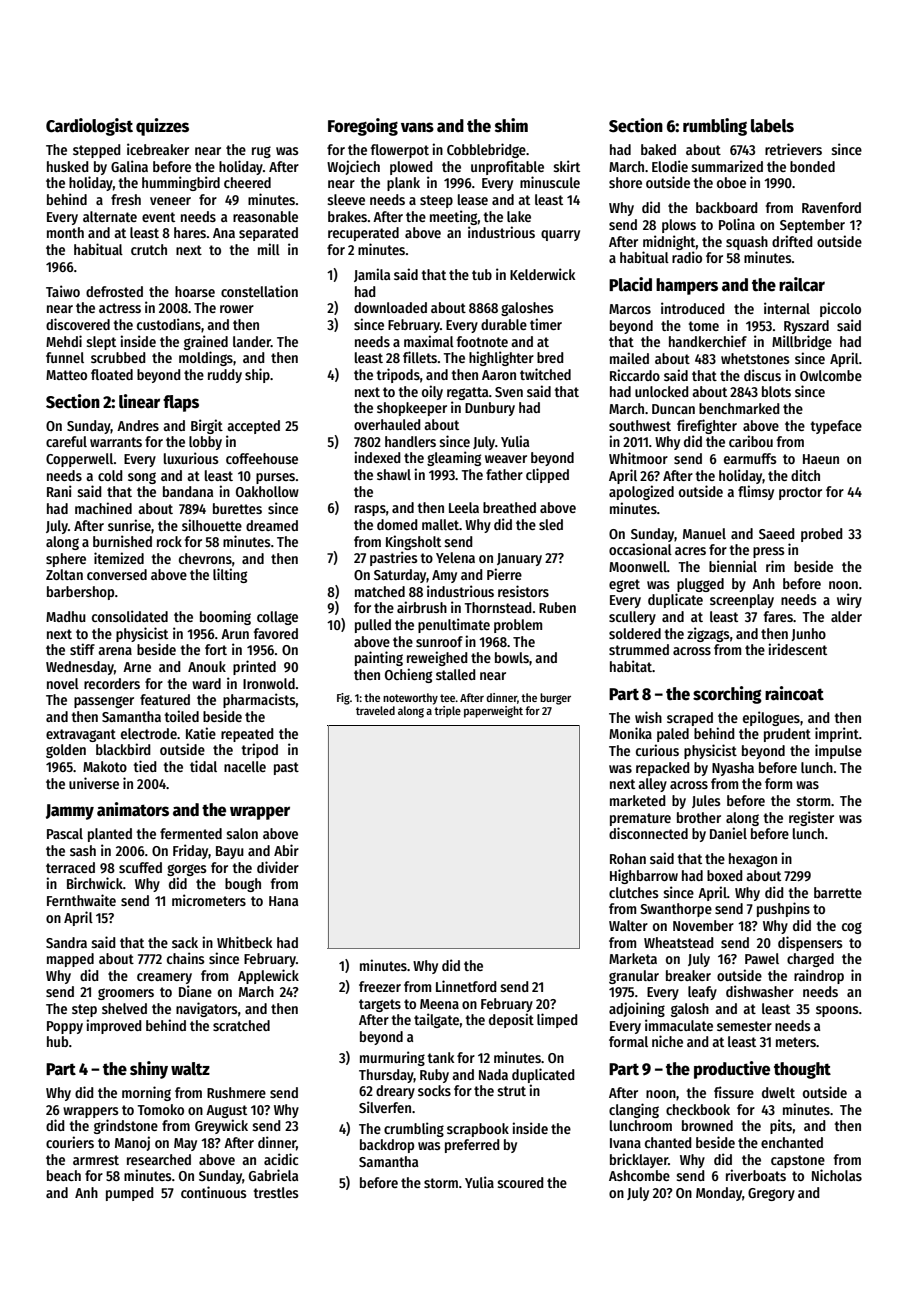 The height and width of the document is (1316, 908). What do you see at coordinates (519, 559) in the document?
I see `January` at bounding box center [519, 559].
